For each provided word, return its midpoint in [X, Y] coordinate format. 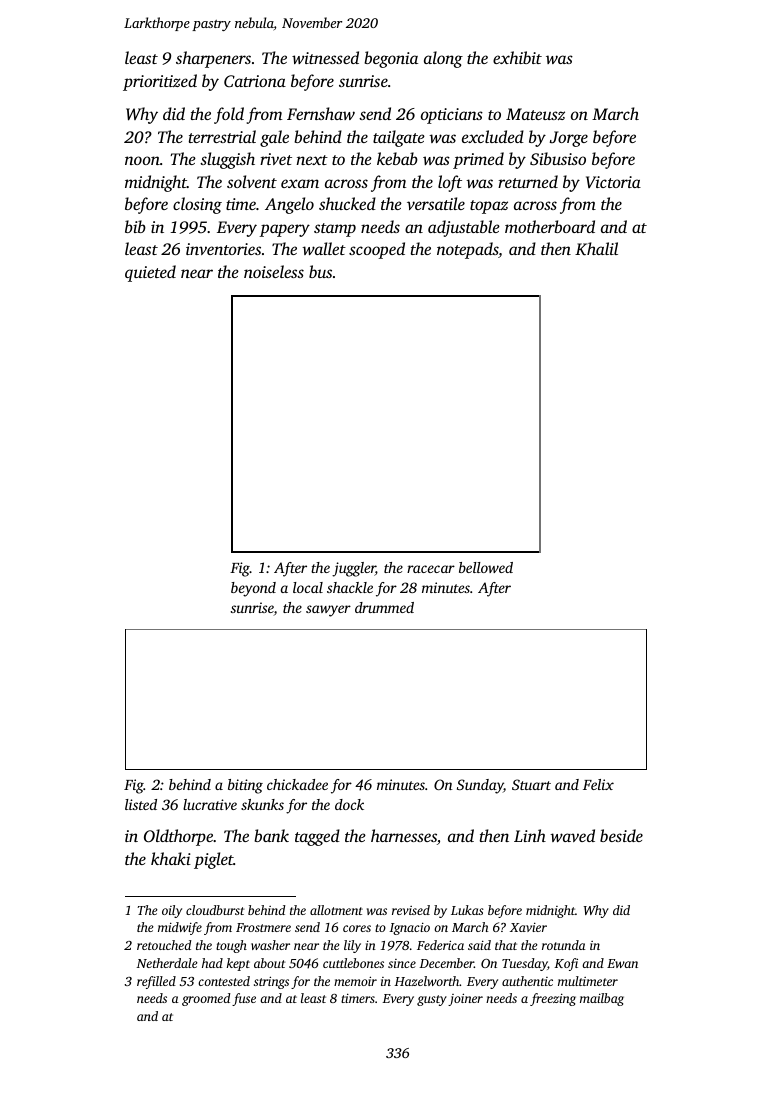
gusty [432, 1000]
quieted [150, 273]
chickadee [297, 784]
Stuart [531, 784]
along [443, 59]
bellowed [486, 567]
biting [245, 786]
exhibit [517, 57]
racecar [431, 569]
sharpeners [213, 59]
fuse [244, 999]
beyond [253, 589]
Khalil [596, 249]
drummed [384, 607]
